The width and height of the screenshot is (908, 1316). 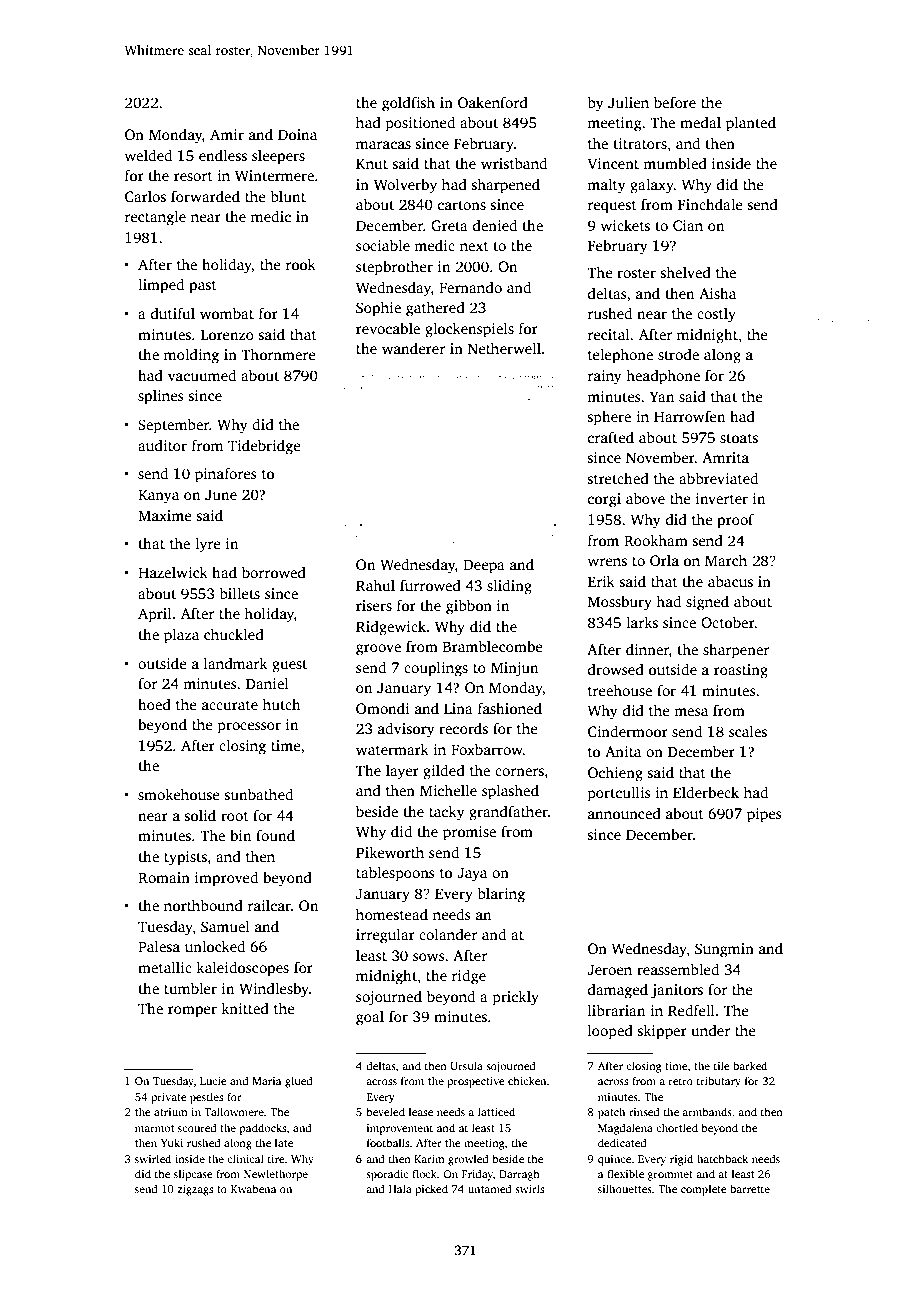 What do you see at coordinates (493, 102) in the screenshot?
I see `Oakenford` at bounding box center [493, 102].
